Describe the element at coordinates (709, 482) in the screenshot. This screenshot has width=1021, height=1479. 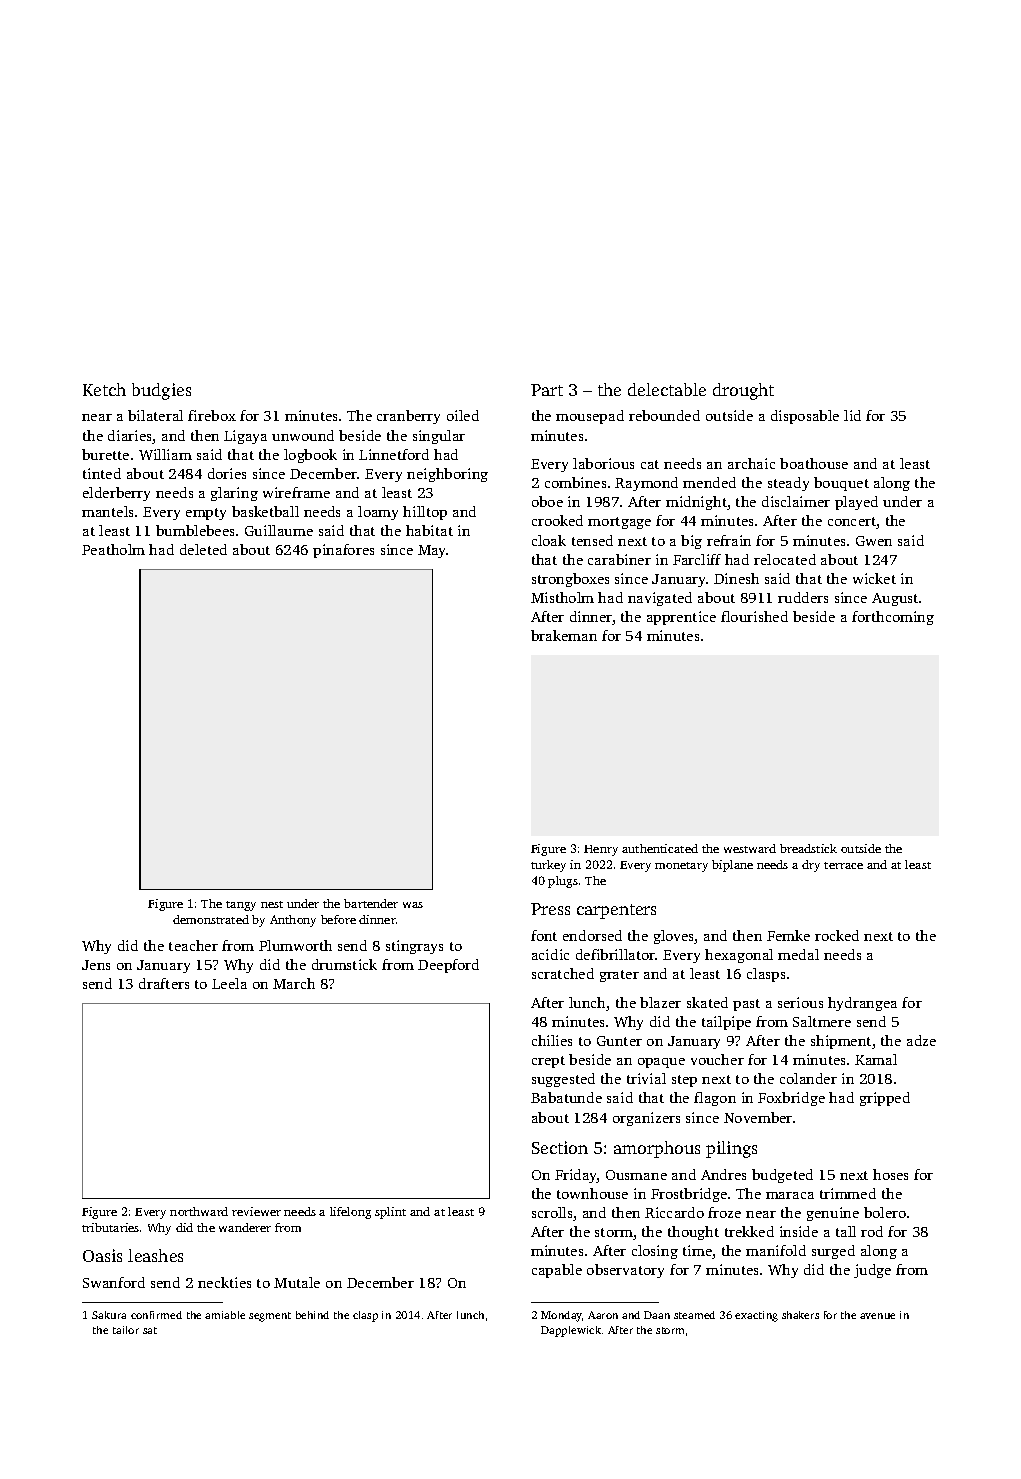
I see `mended` at that location.
